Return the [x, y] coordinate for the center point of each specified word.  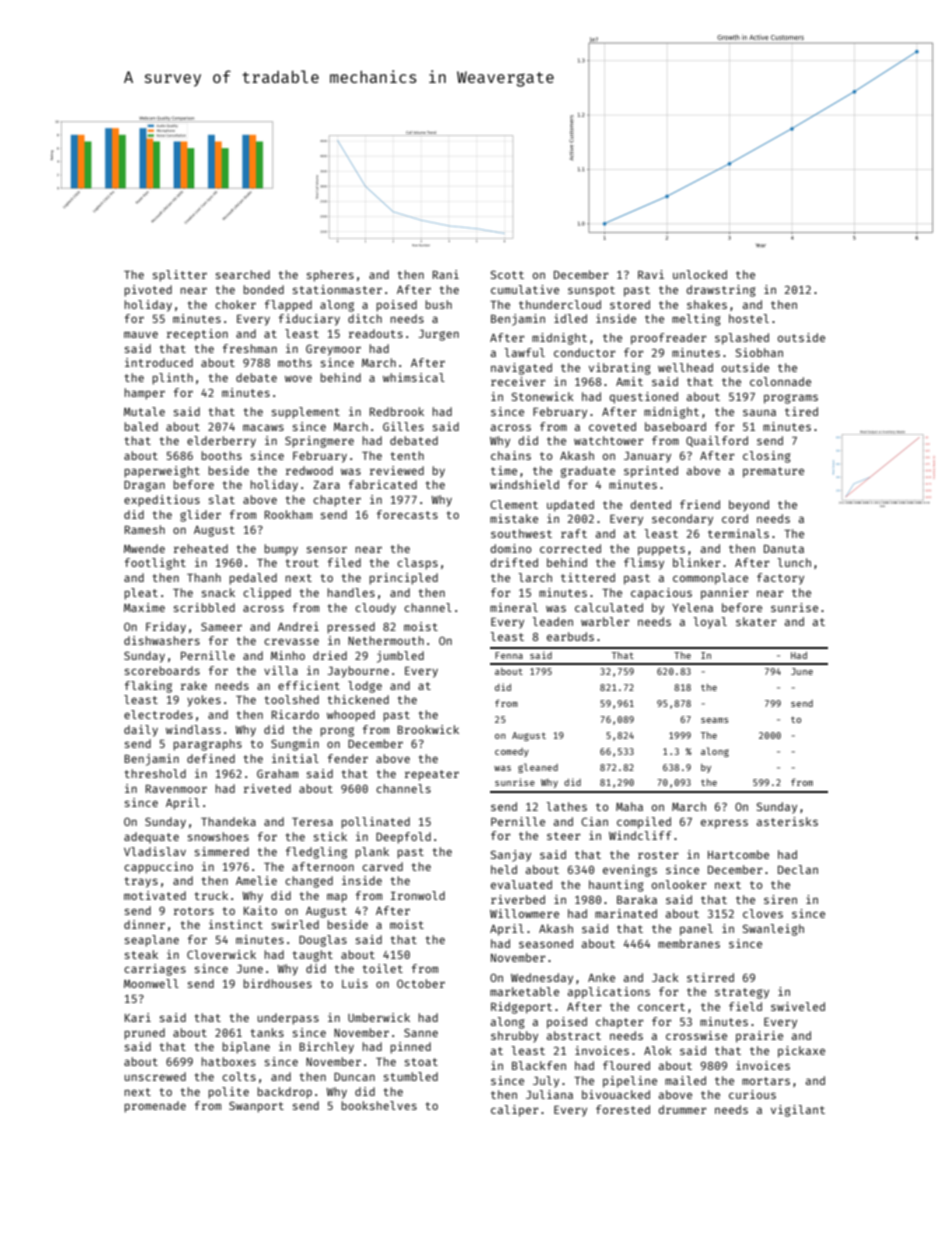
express [724, 824]
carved [382, 866]
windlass [193, 729]
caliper [514, 1111]
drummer [682, 1109]
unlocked [700, 274]
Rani [446, 274]
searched [243, 274]
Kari [138, 1017]
